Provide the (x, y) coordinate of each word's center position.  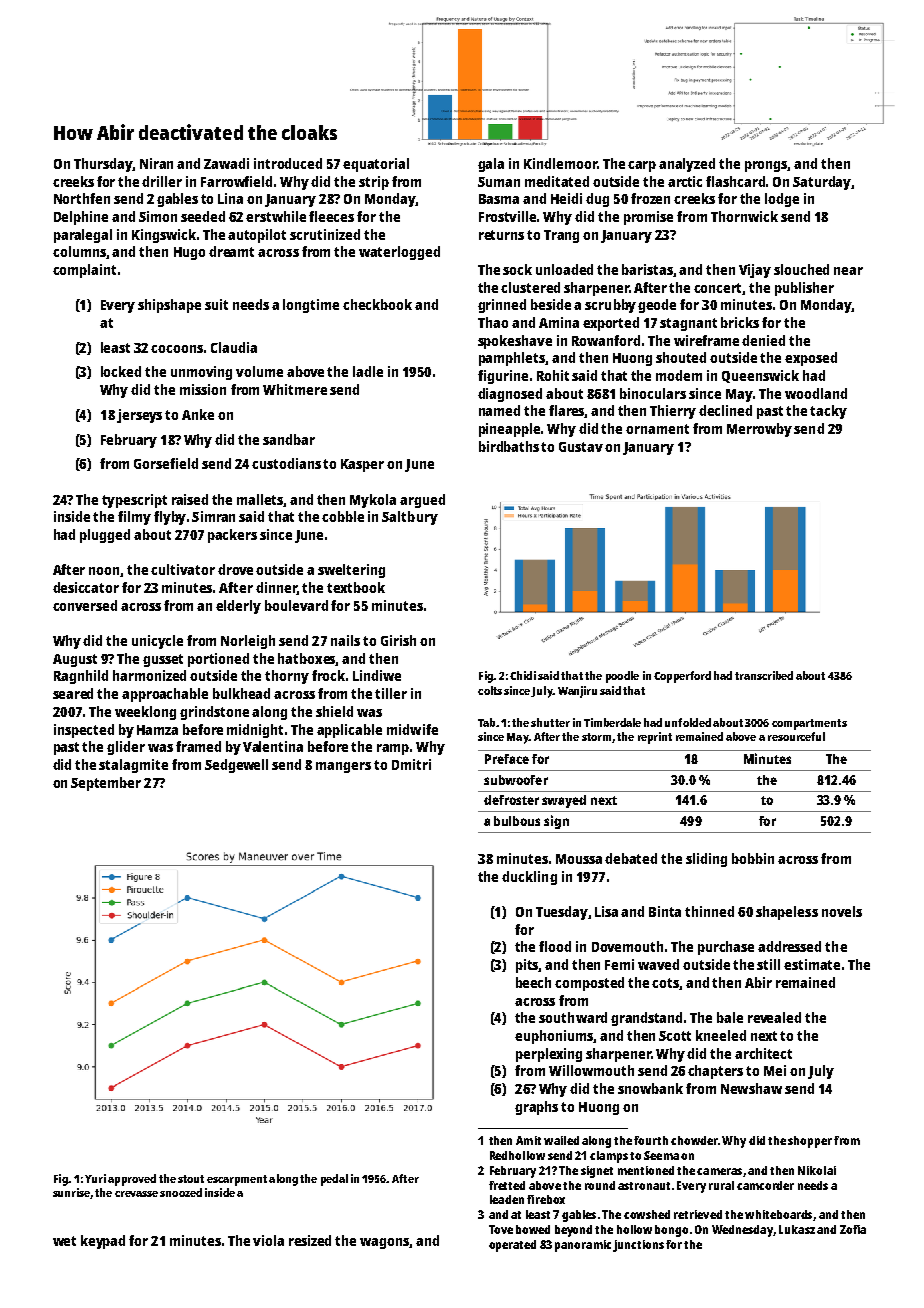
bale (730, 1017)
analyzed (687, 165)
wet (64, 1241)
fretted (507, 1185)
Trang (561, 236)
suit (216, 304)
